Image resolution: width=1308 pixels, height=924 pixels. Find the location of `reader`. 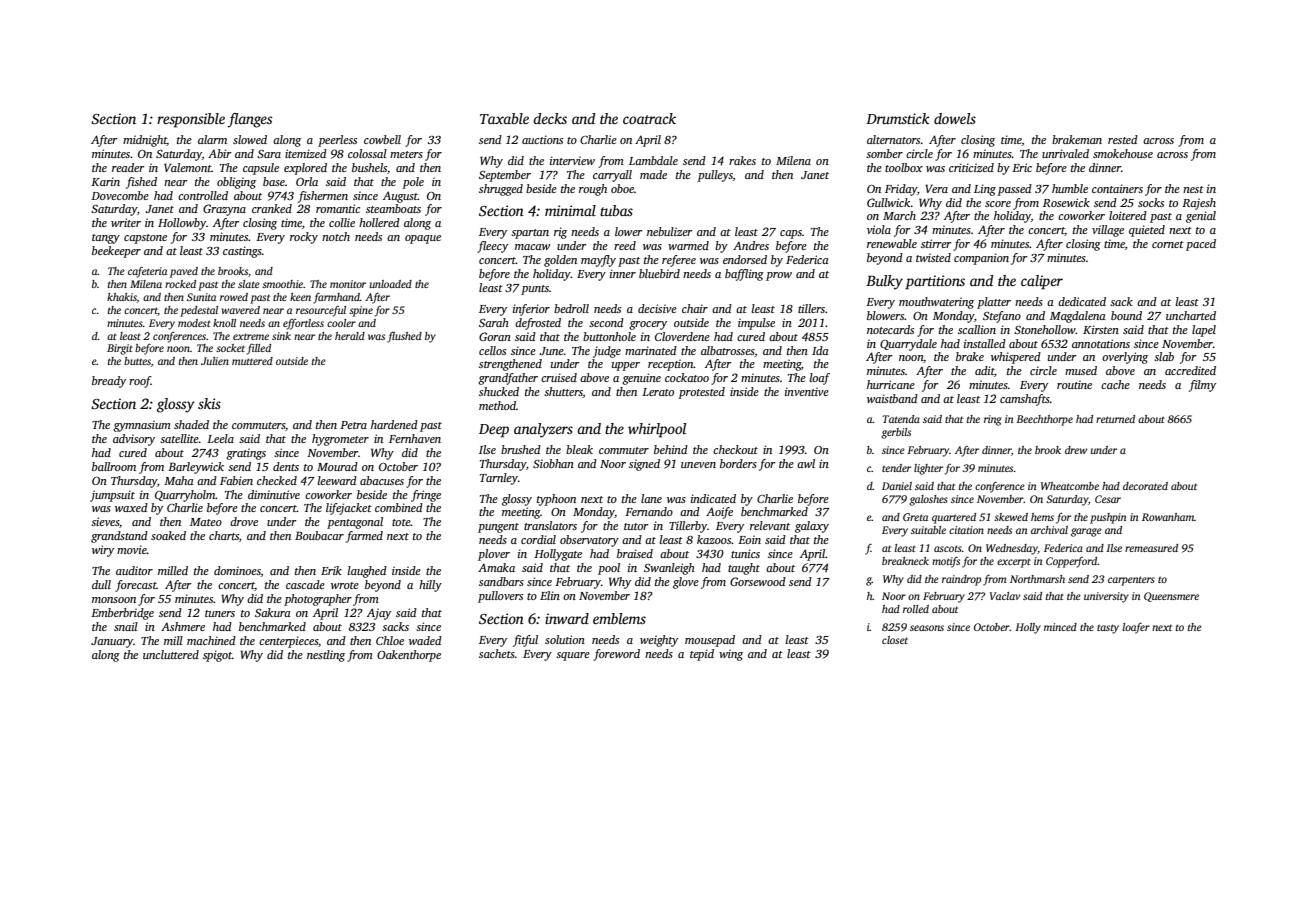

reader is located at coordinates (128, 167).
